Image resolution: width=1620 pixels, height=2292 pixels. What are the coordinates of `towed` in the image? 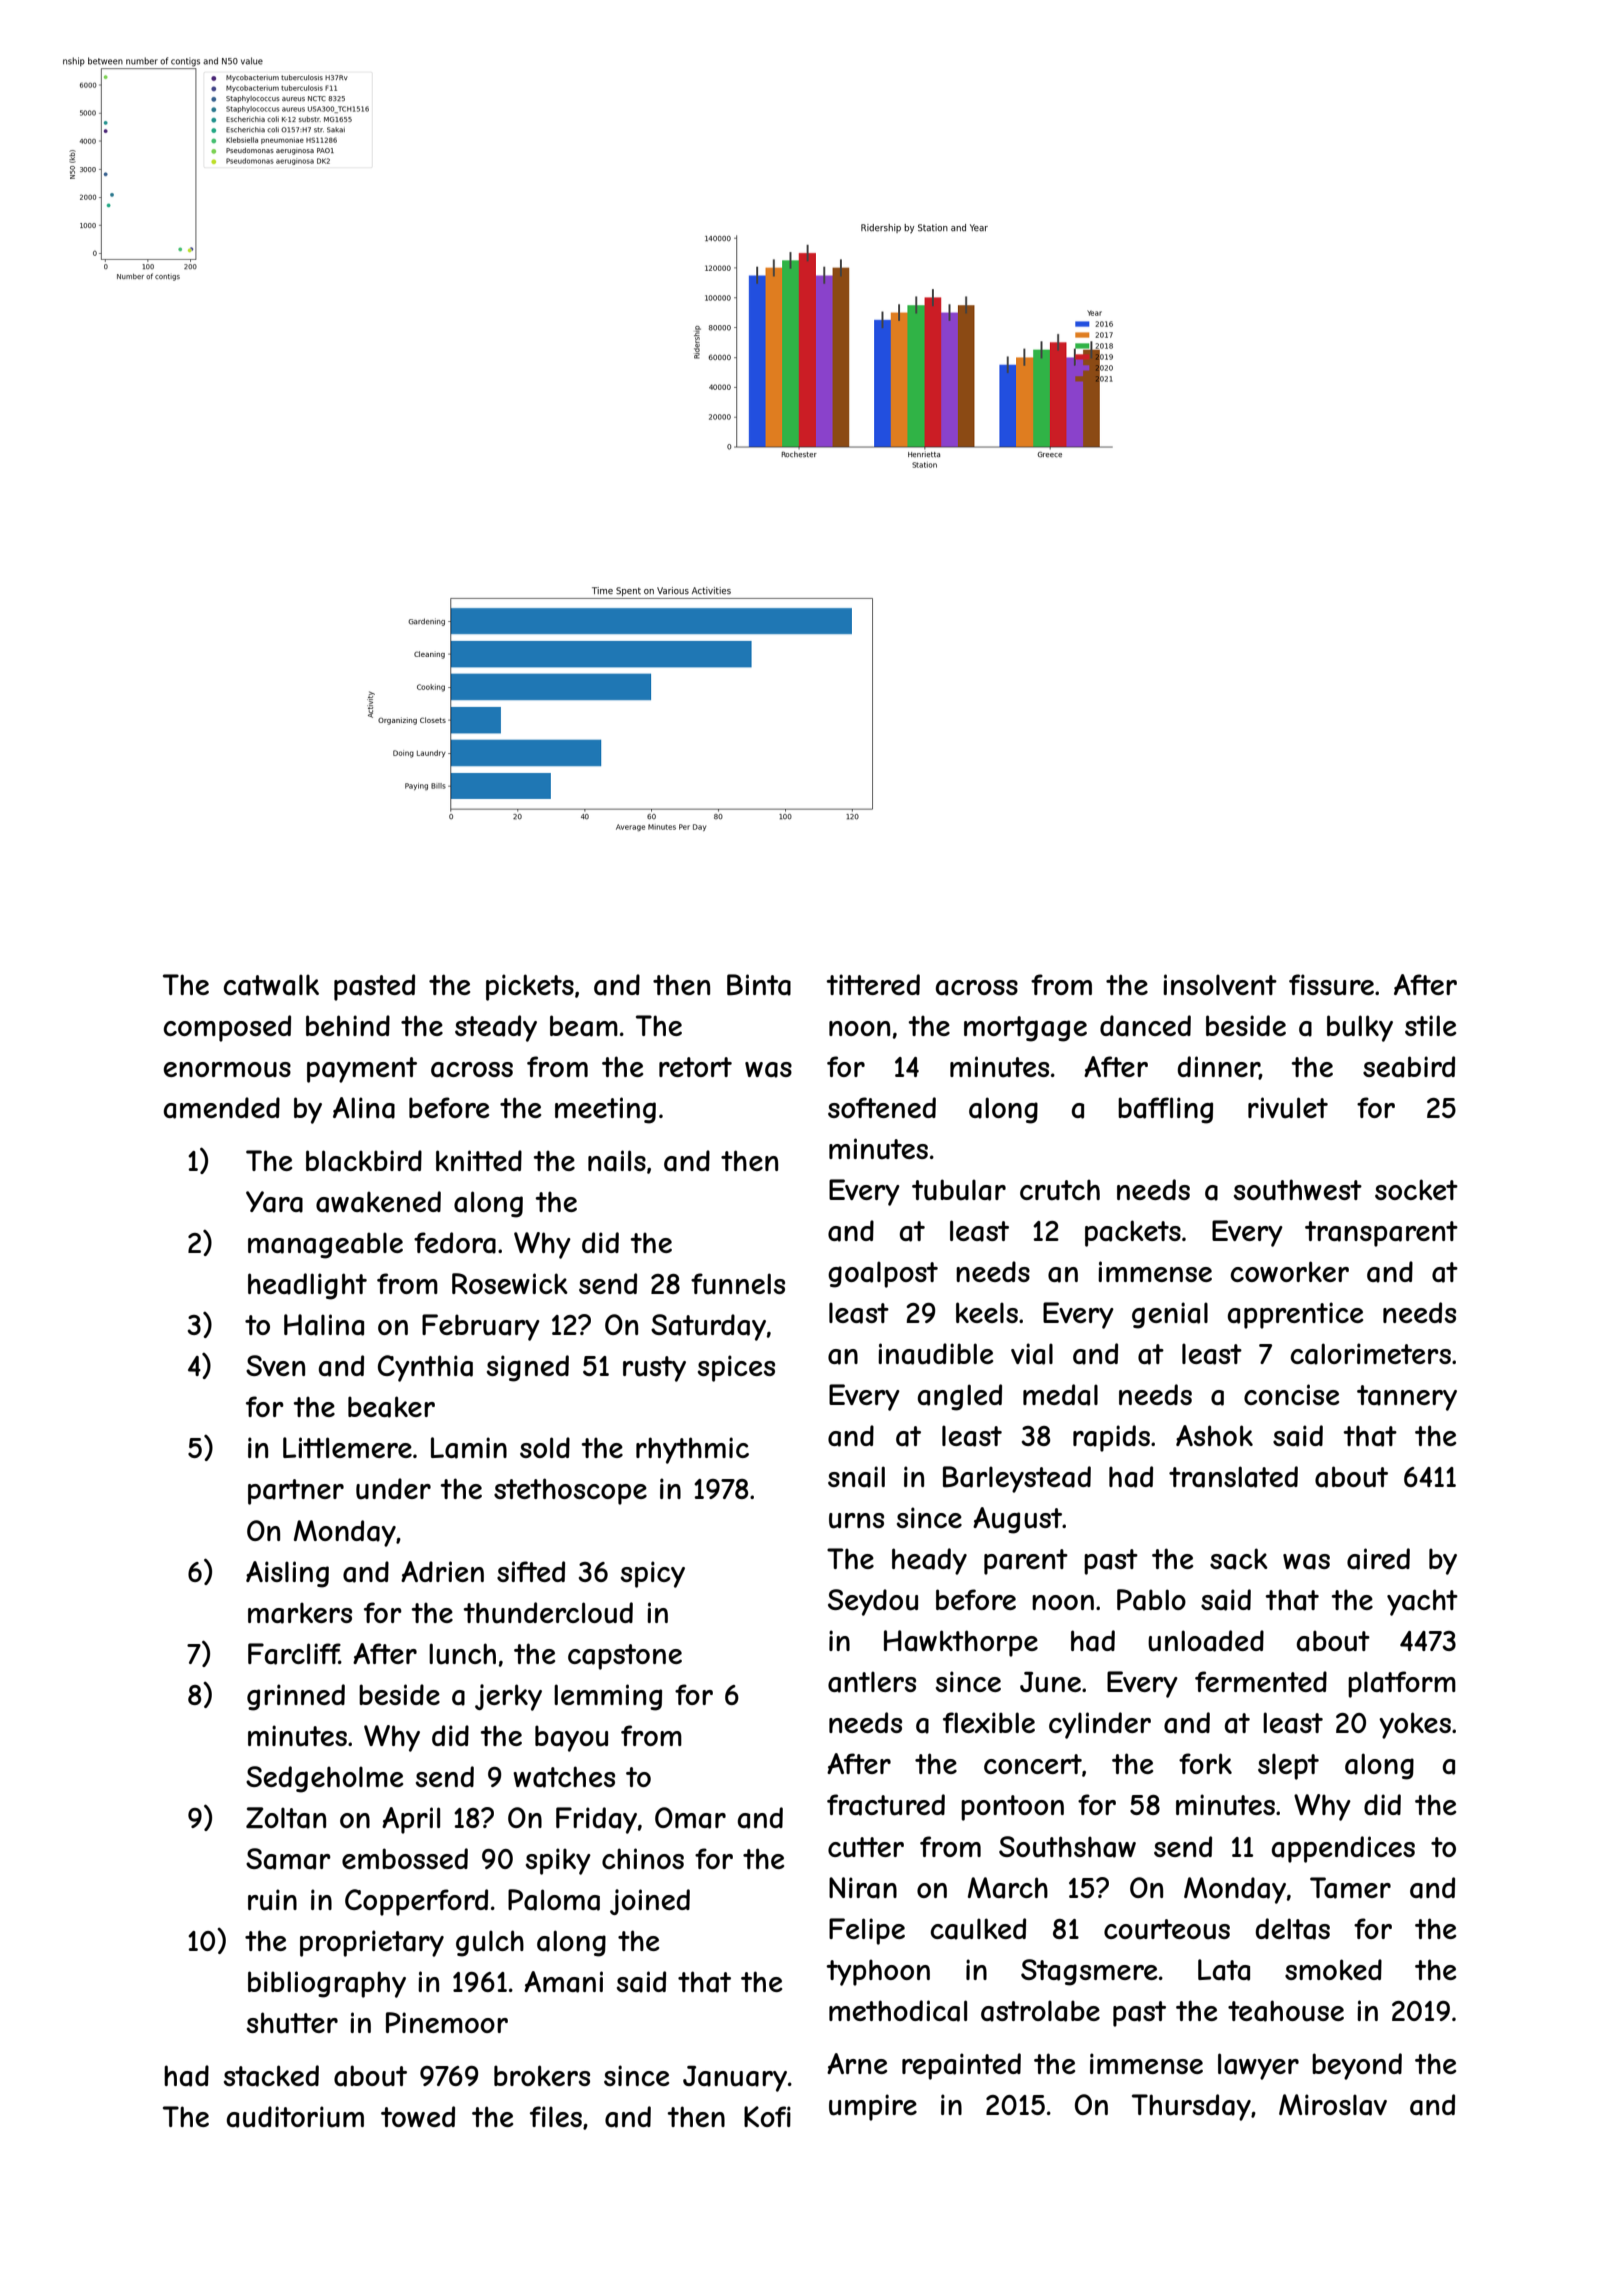 It's located at (418, 2116).
